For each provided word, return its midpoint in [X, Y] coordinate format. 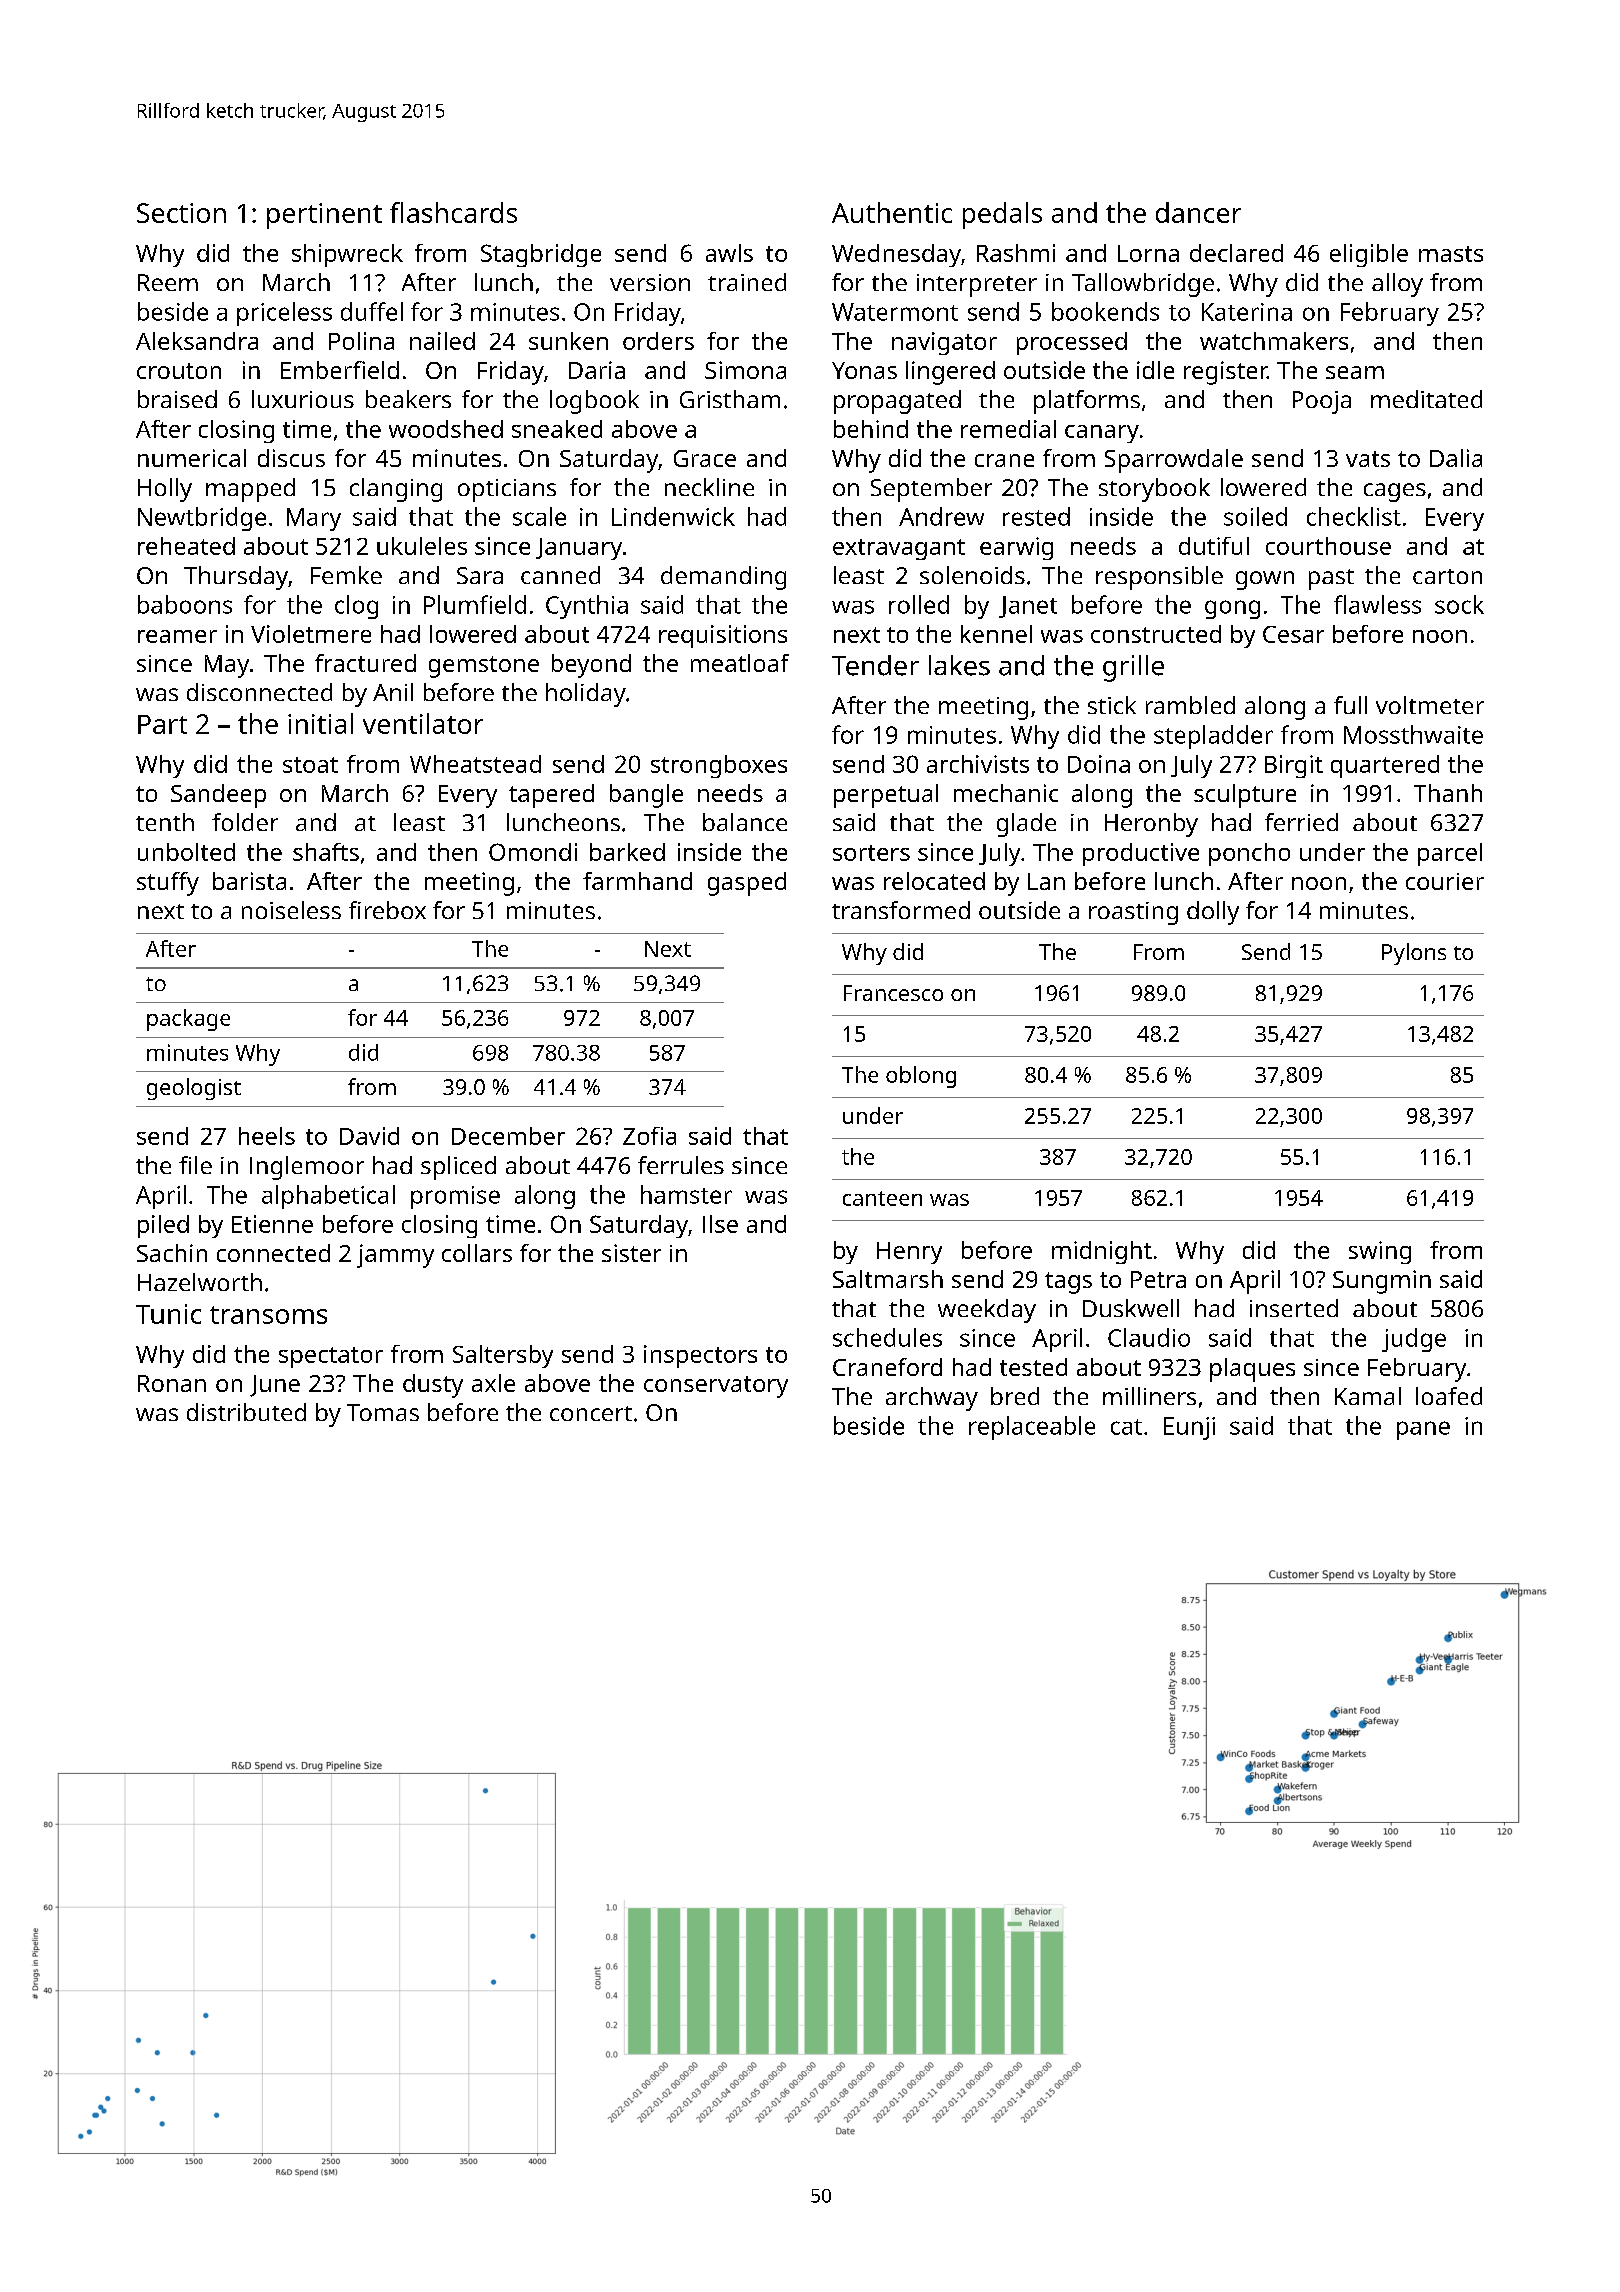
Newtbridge [202, 519]
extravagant [899, 549]
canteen [882, 1198]
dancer [1198, 212]
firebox [387, 910]
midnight [1102, 1252]
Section [181, 213]
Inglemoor [307, 1168]
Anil [393, 692]
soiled [1255, 516]
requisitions [723, 636]
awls [729, 253]
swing [1380, 1252]
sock [1459, 604]
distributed [246, 1412]
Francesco [893, 993]
